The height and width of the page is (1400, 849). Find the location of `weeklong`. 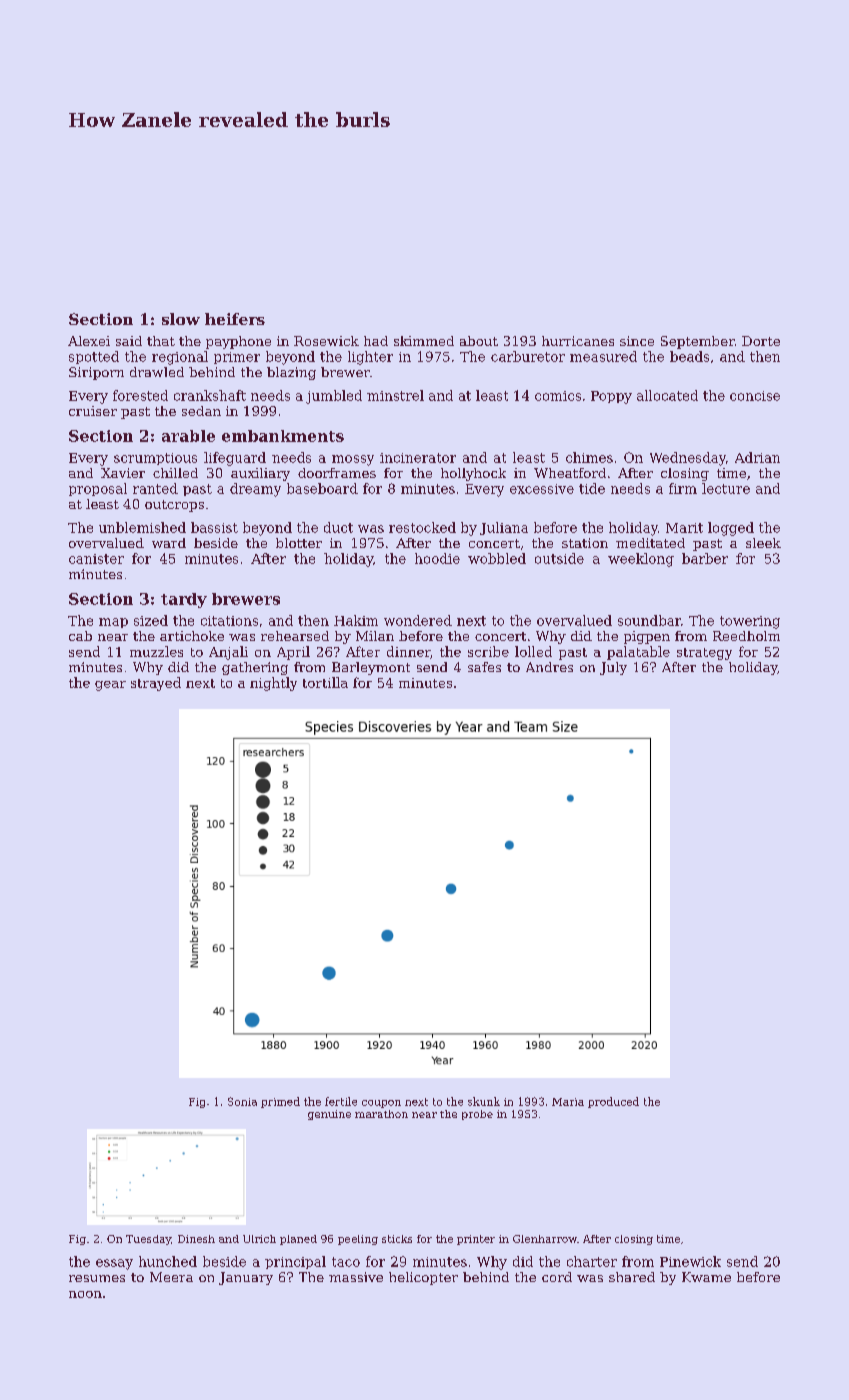

weeklong is located at coordinates (641, 560).
